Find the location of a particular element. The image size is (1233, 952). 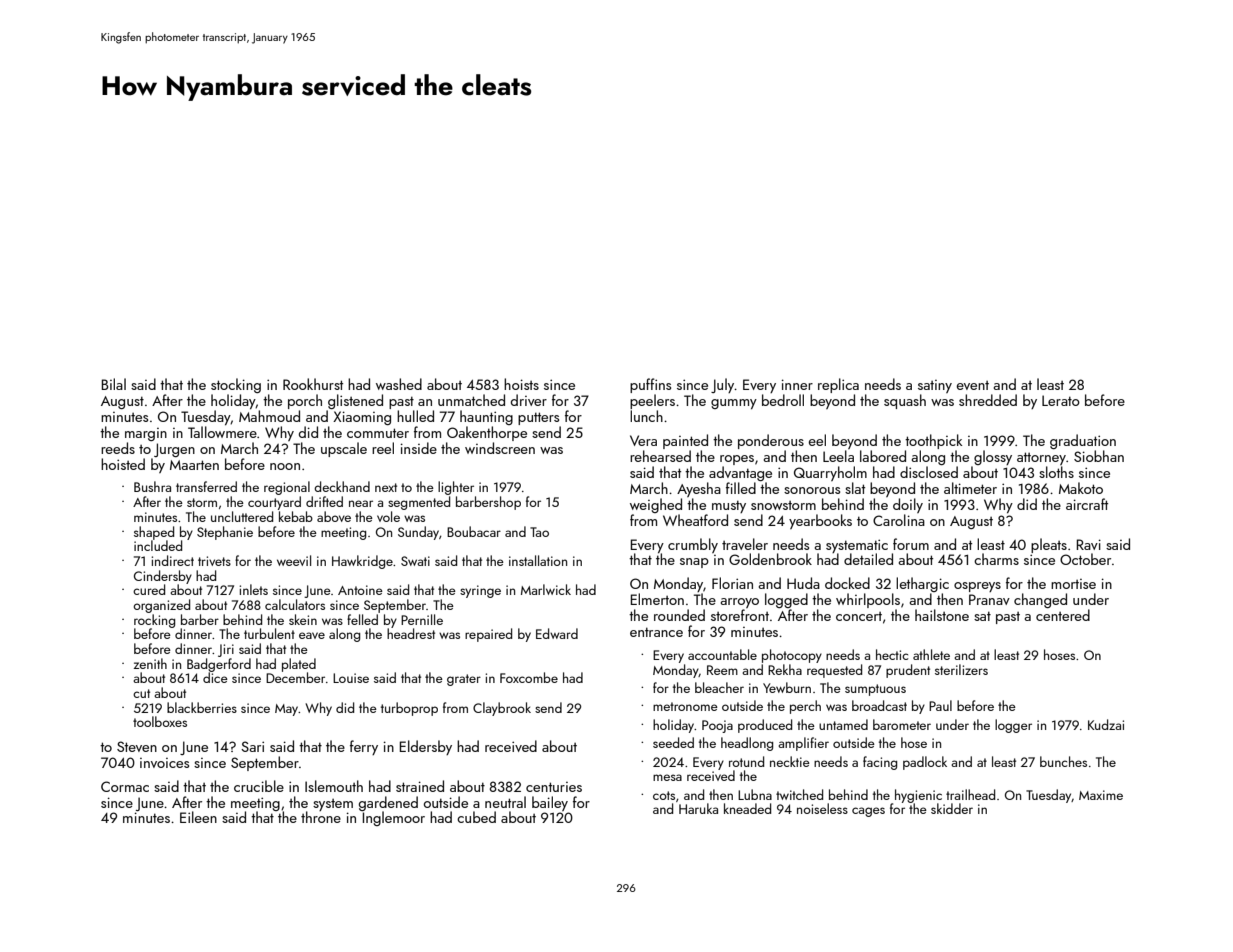

sterilizers is located at coordinates (961, 669).
